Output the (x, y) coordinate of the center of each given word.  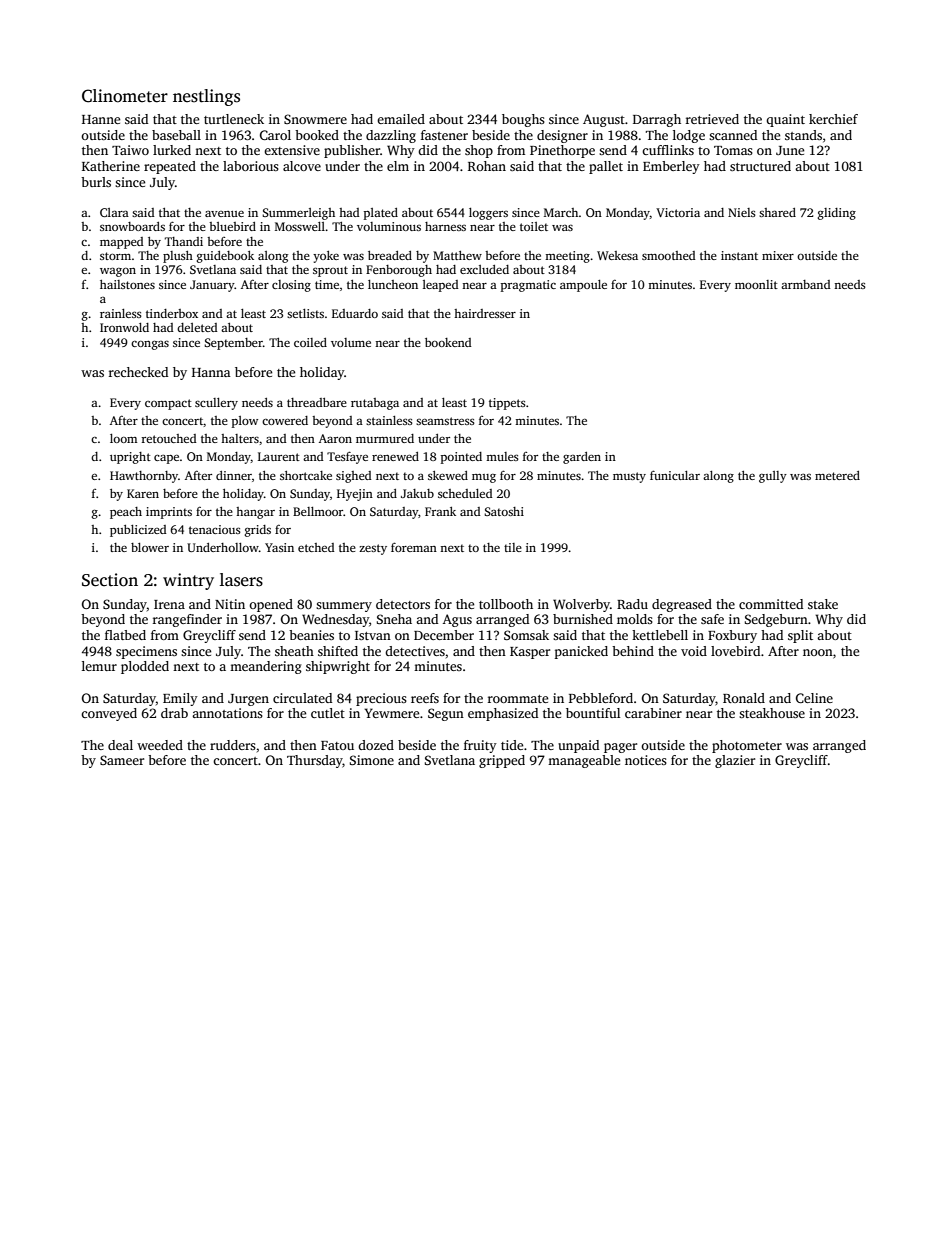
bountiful (593, 713)
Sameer (122, 760)
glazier (735, 761)
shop (479, 151)
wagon (118, 272)
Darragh (657, 120)
